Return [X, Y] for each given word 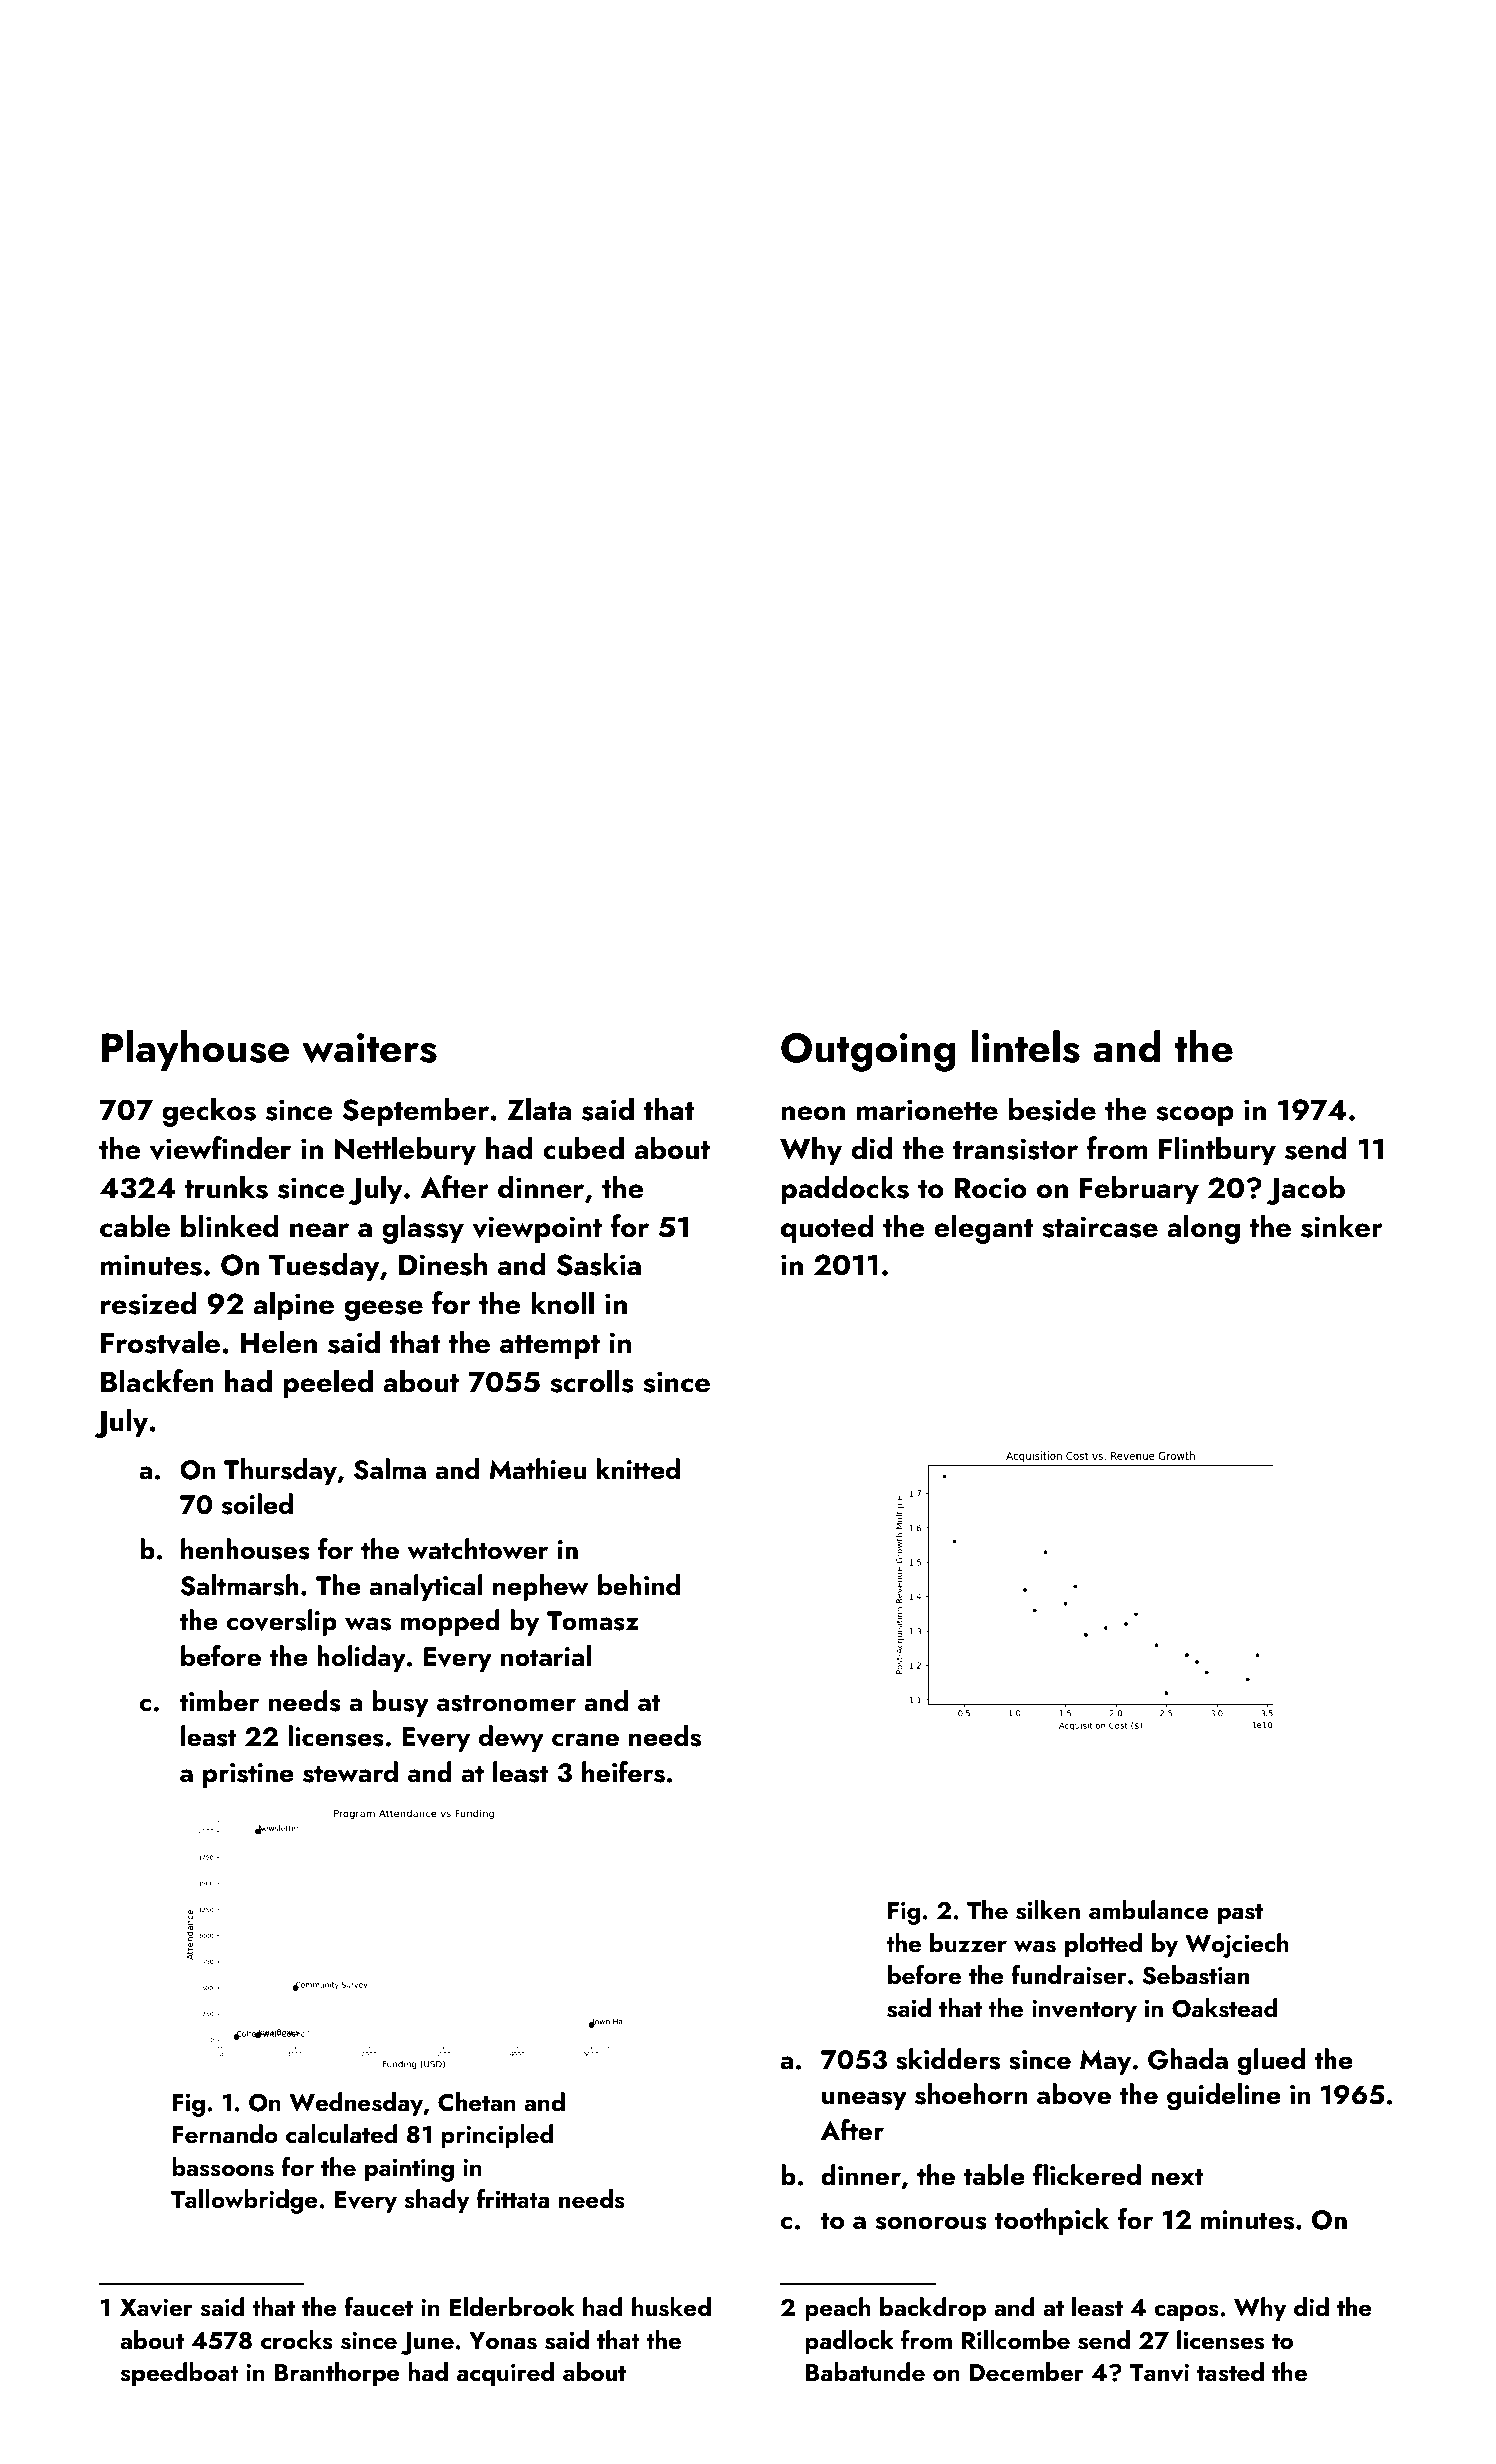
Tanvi [1159, 2373]
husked [671, 2307]
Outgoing [868, 1052]
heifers [623, 1772]
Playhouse [195, 1050]
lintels [1025, 1046]
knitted [638, 1469]
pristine [248, 1775]
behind [639, 1585]
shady [437, 2201]
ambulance [1149, 1910]
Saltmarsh [239, 1585]
